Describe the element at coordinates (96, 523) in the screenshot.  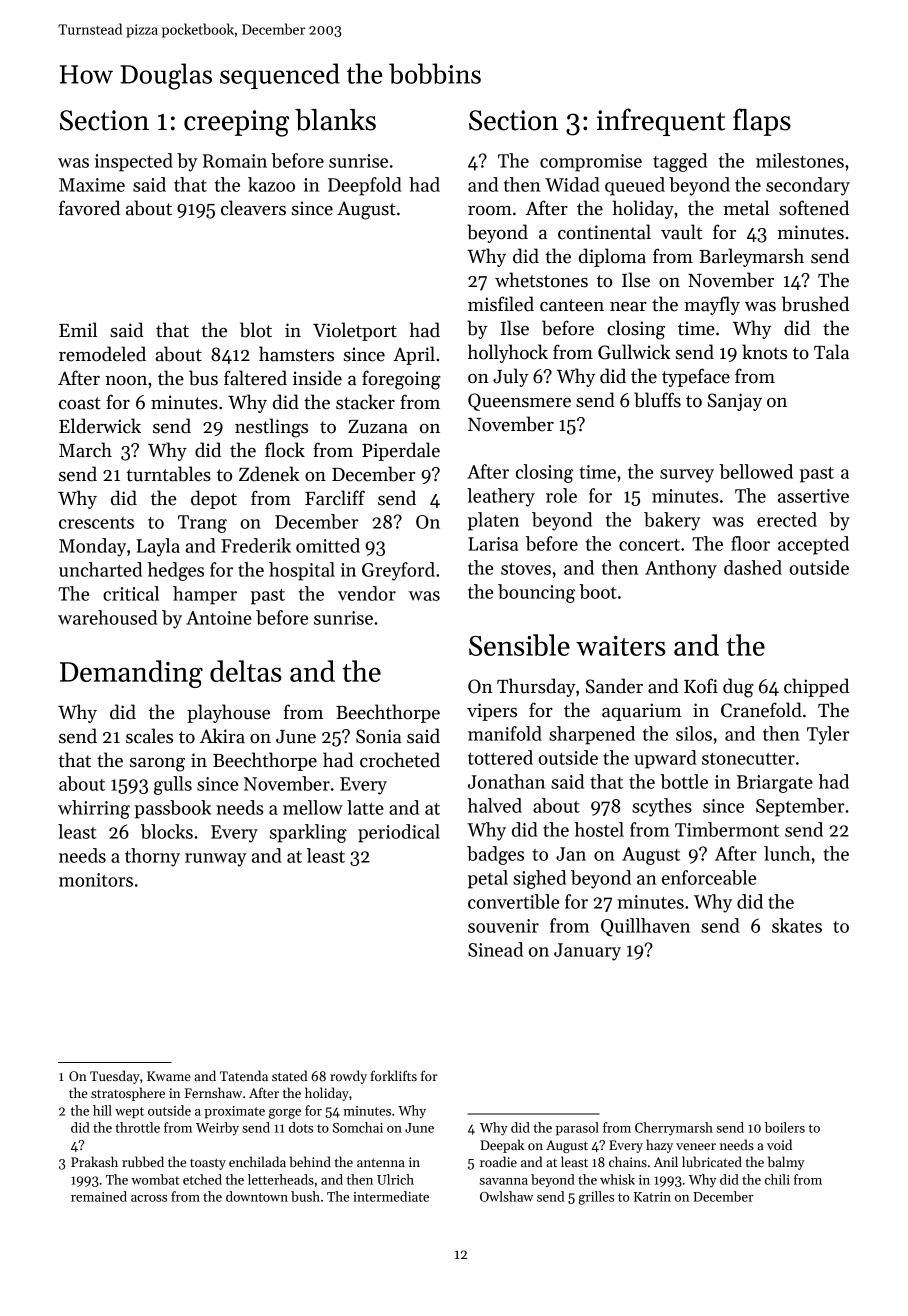
I see `crescents` at that location.
